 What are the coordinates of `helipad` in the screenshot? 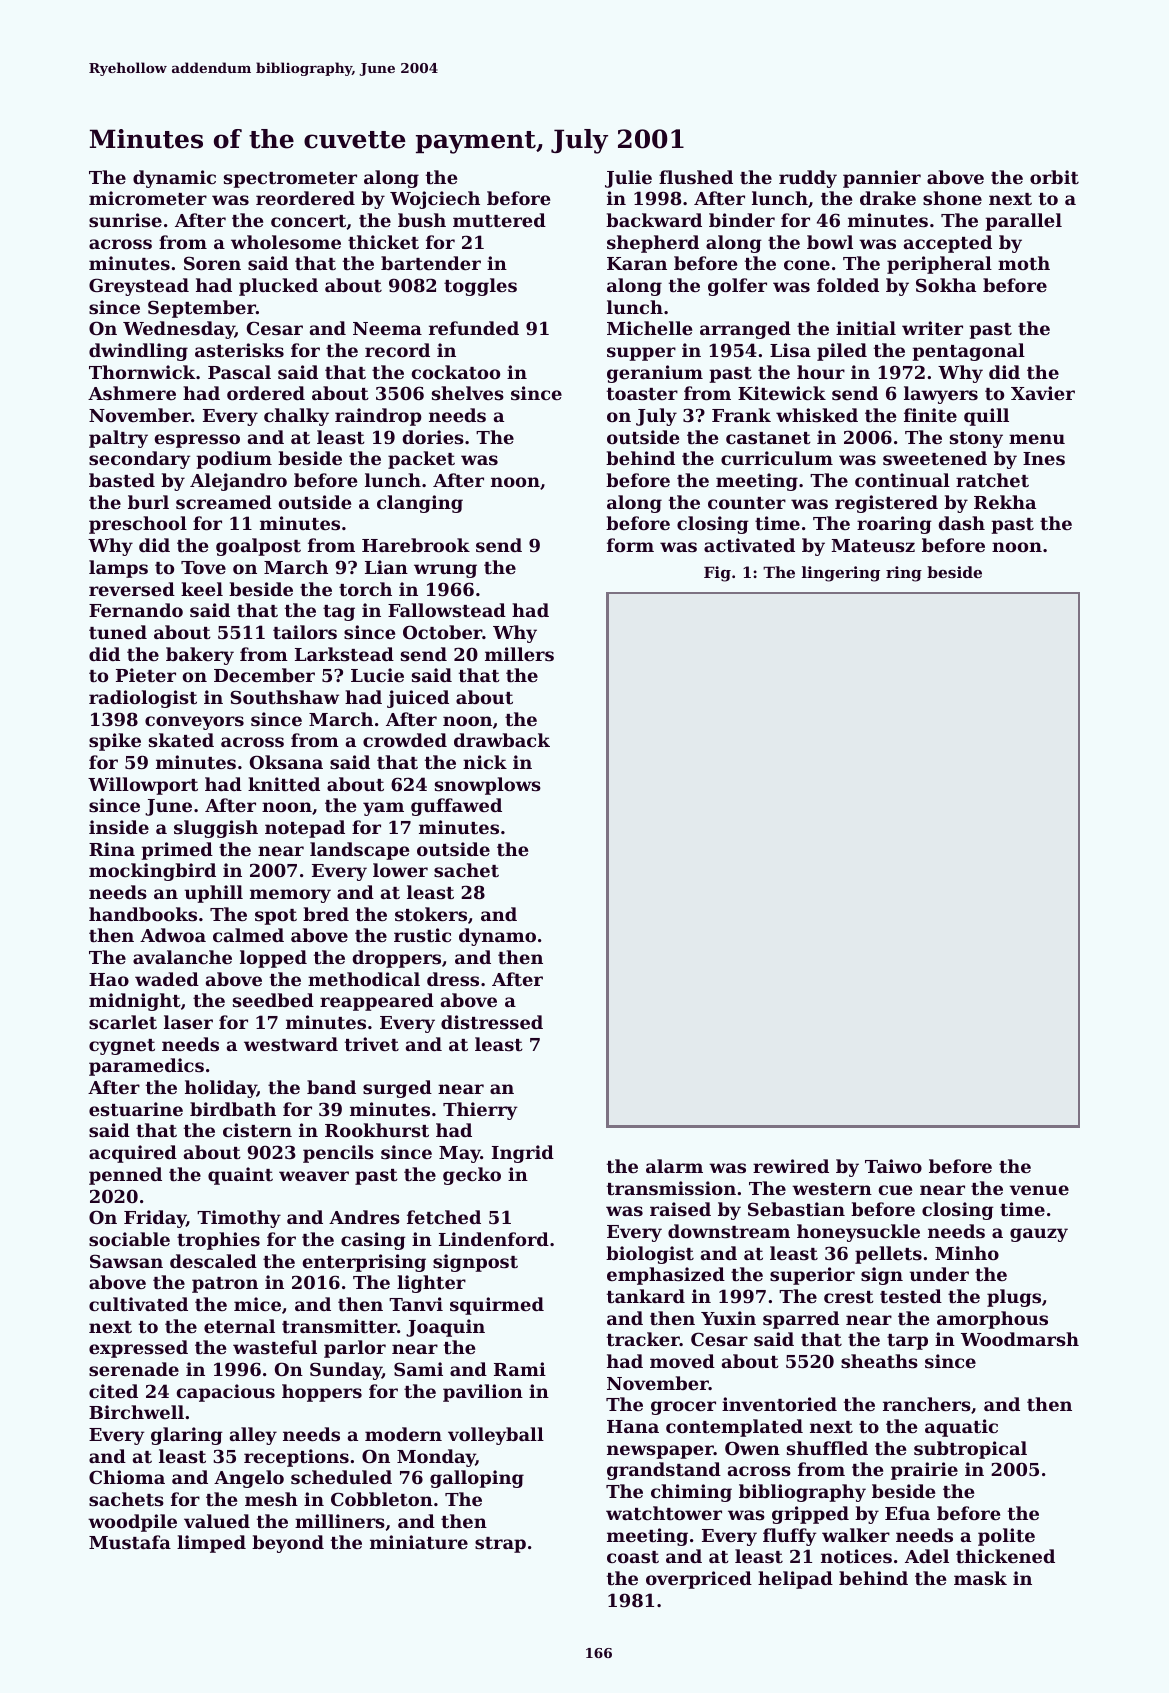 It's located at (795, 1580).
